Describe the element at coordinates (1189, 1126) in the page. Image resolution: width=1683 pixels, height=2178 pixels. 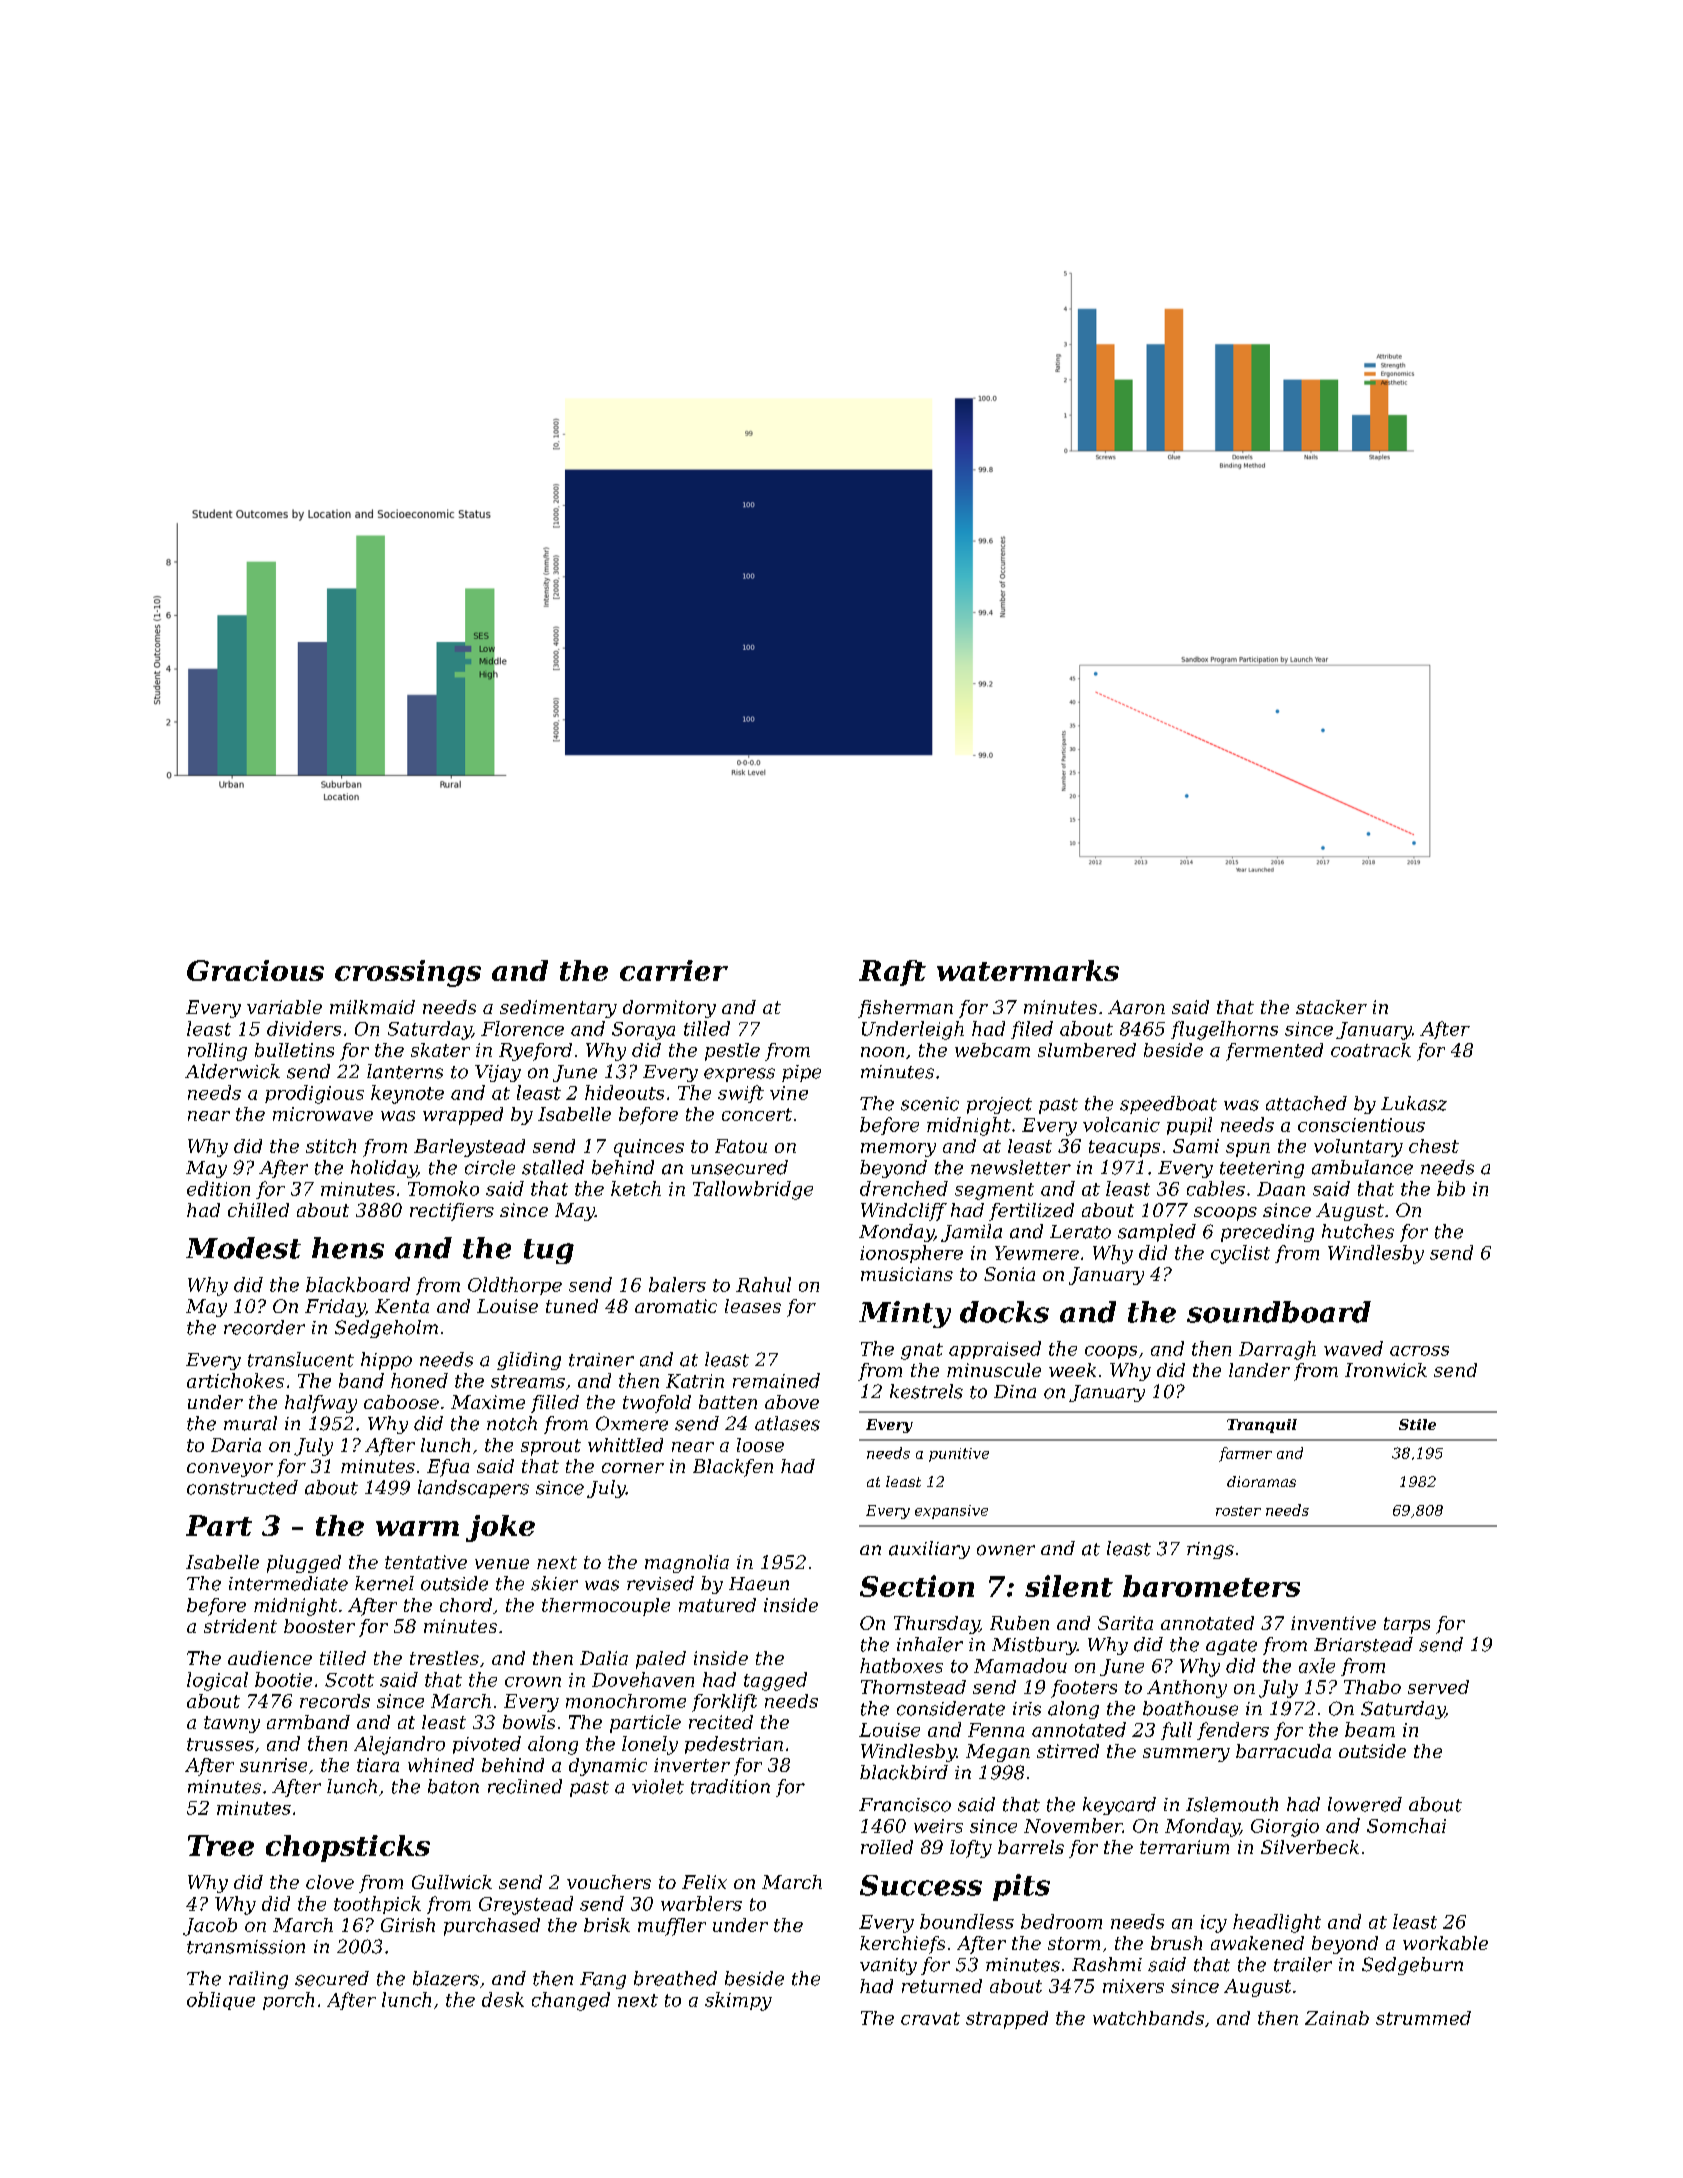
I see `pupil` at that location.
